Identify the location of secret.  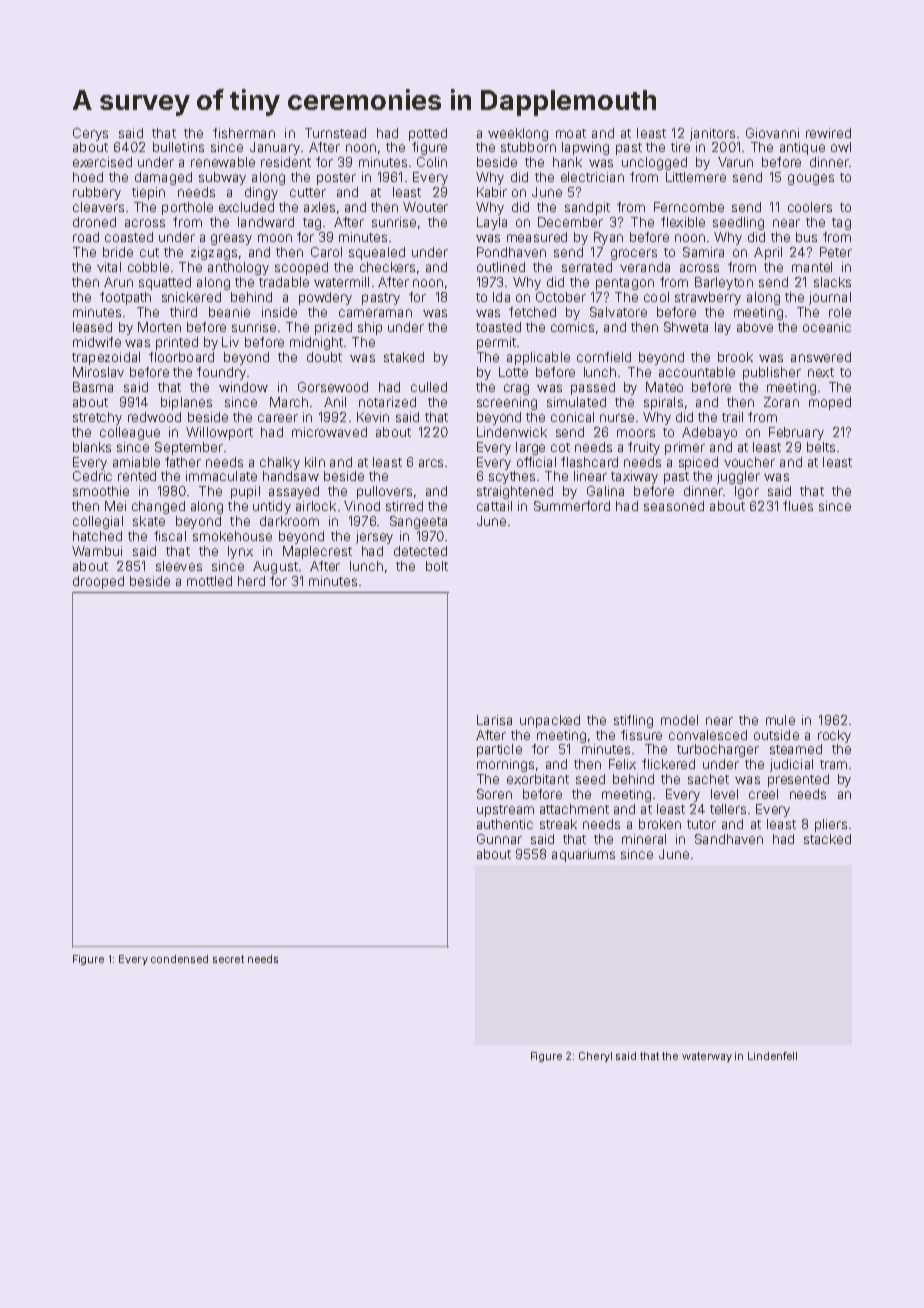
(228, 959).
